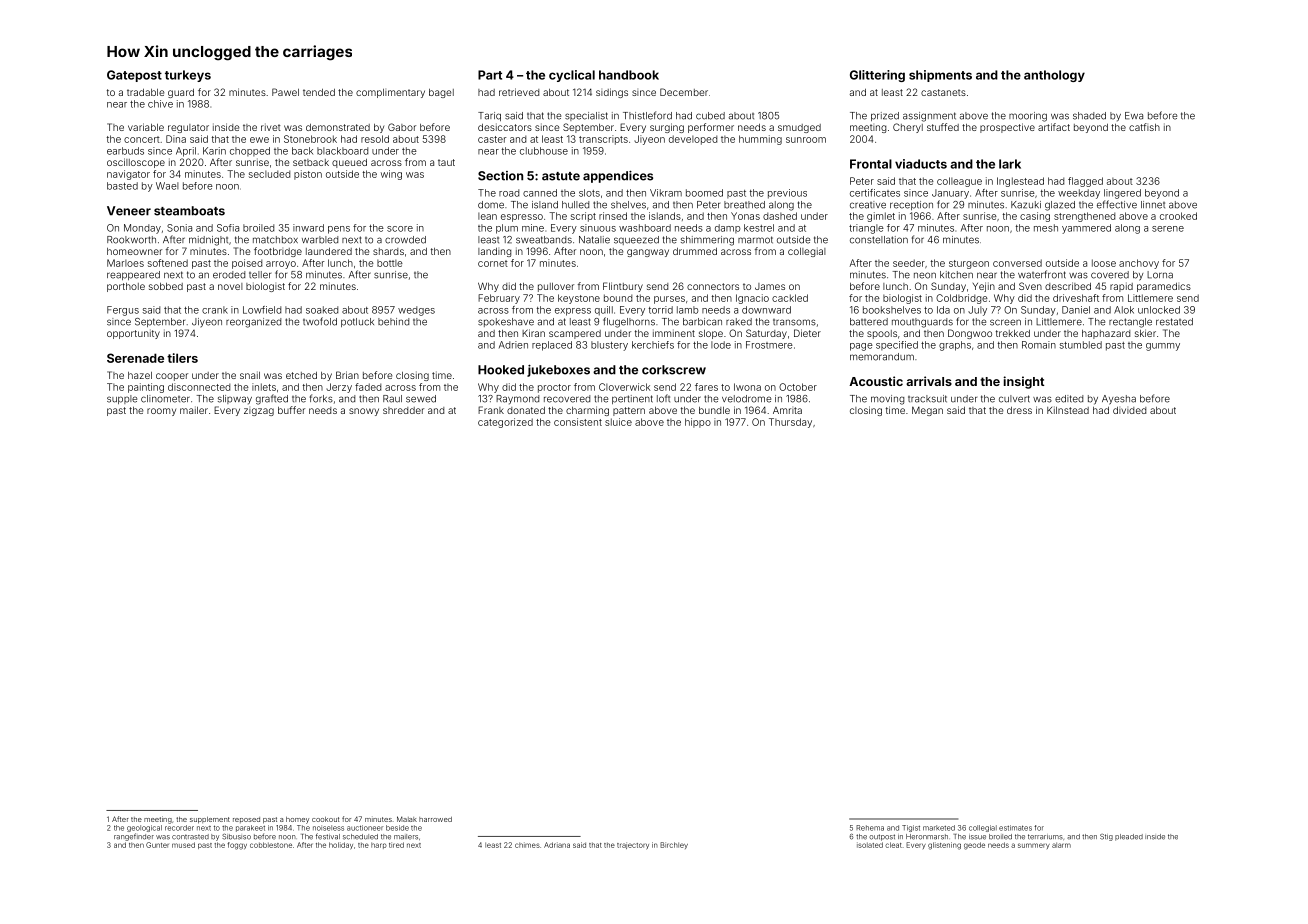  I want to click on alarm, so click(1061, 845).
